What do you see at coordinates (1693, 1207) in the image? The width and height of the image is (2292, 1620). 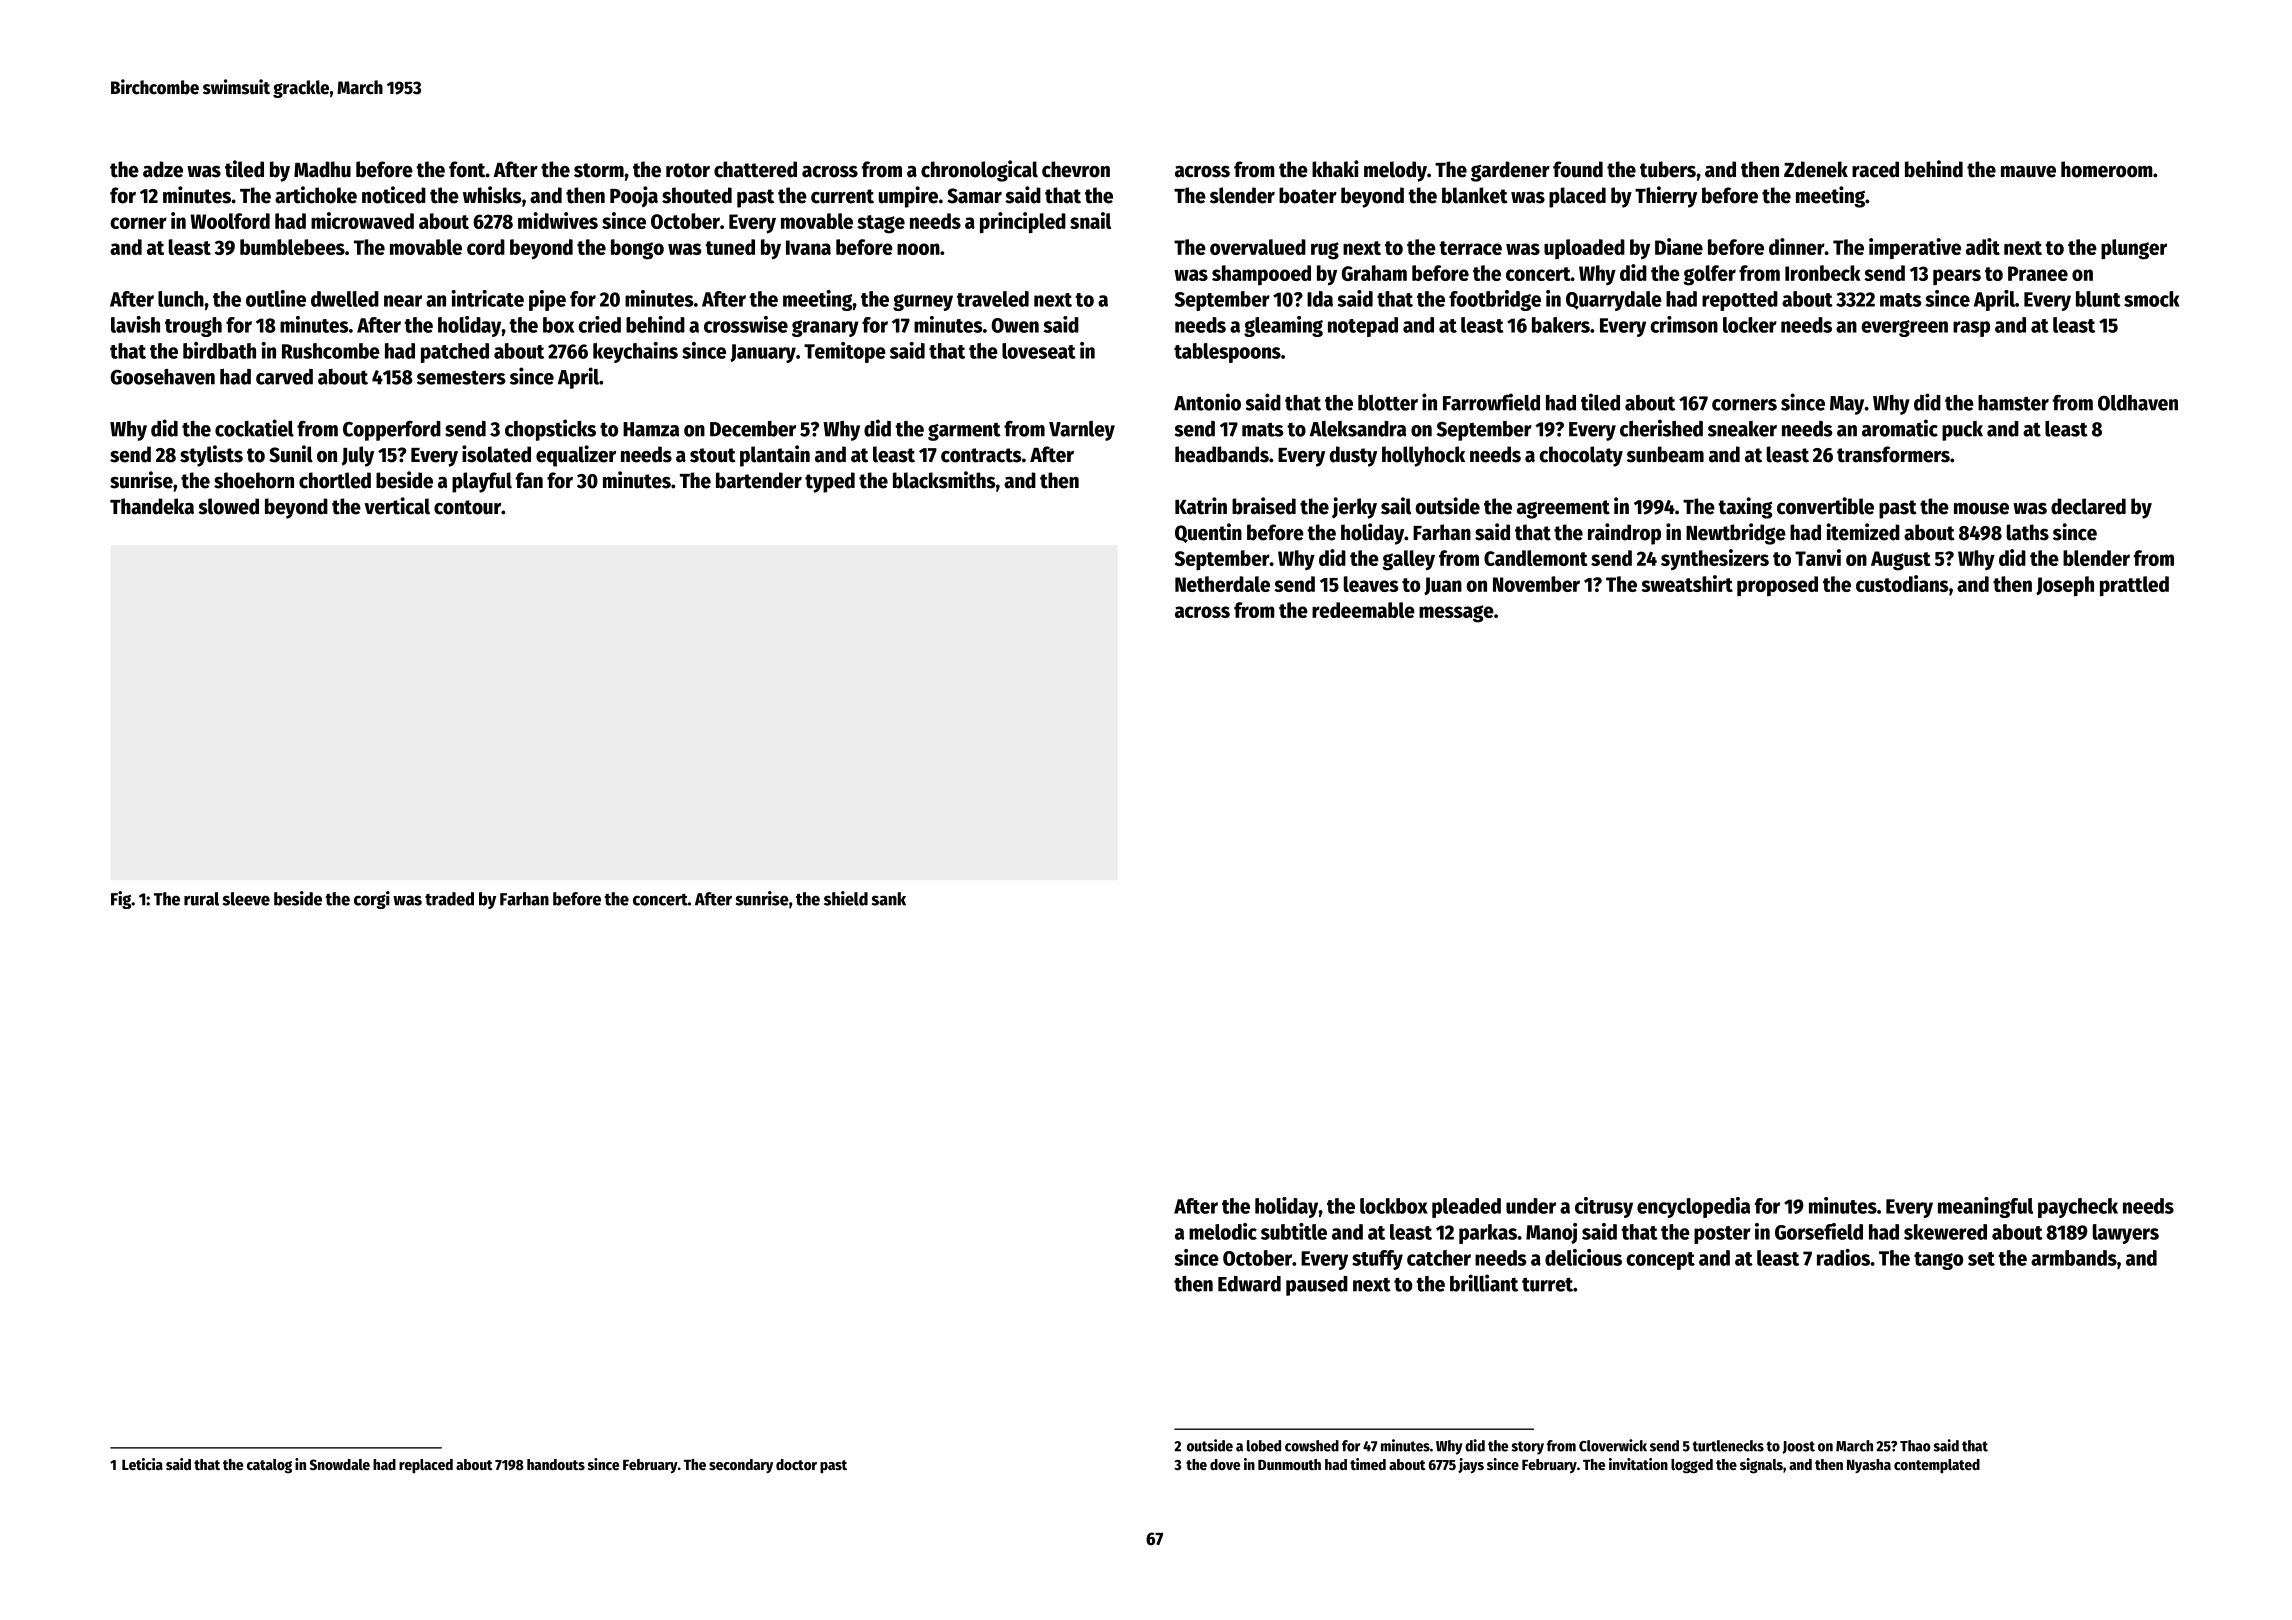 I see `encyclopedia` at bounding box center [1693, 1207].
